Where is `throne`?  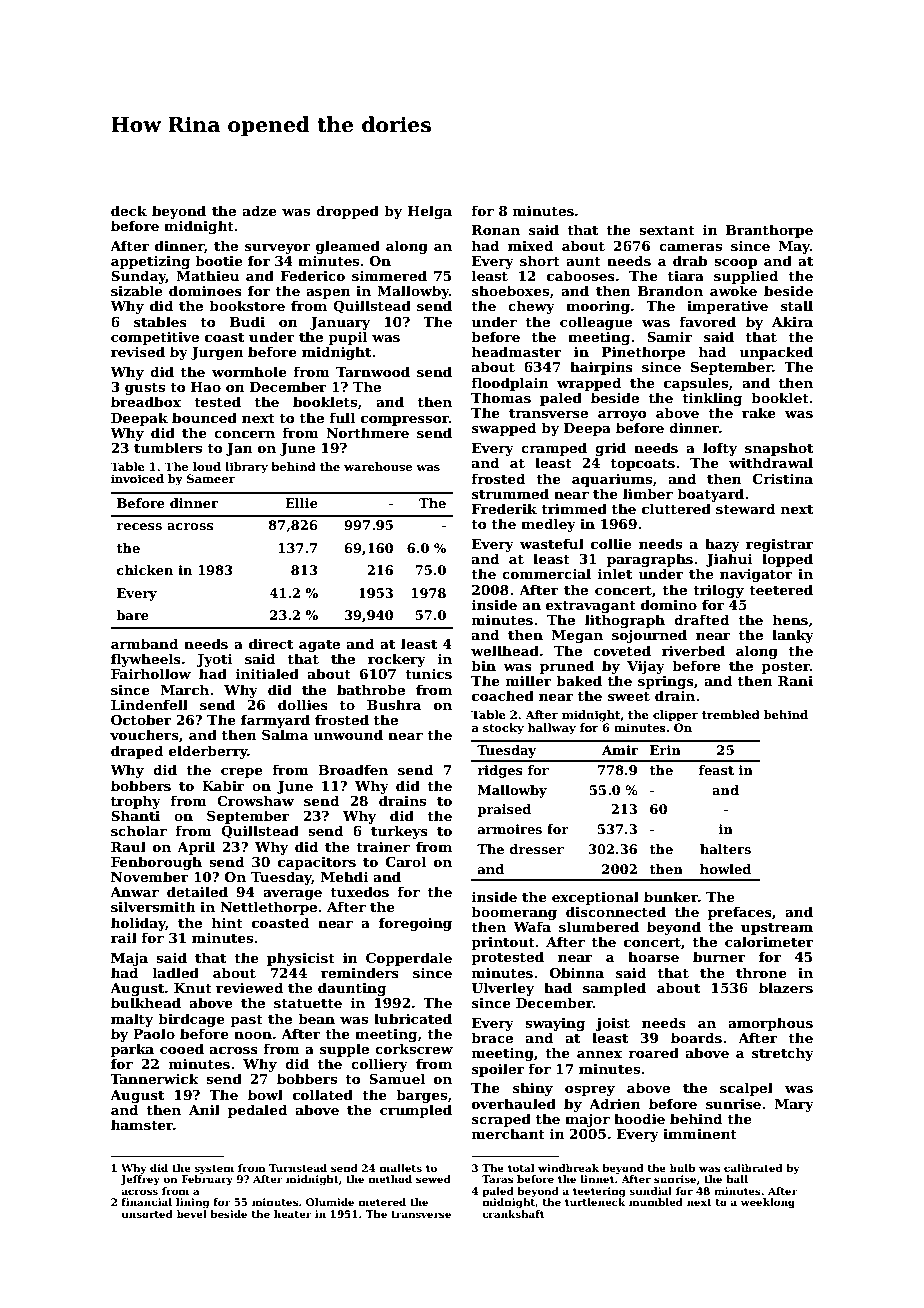 throne is located at coordinates (761, 972).
